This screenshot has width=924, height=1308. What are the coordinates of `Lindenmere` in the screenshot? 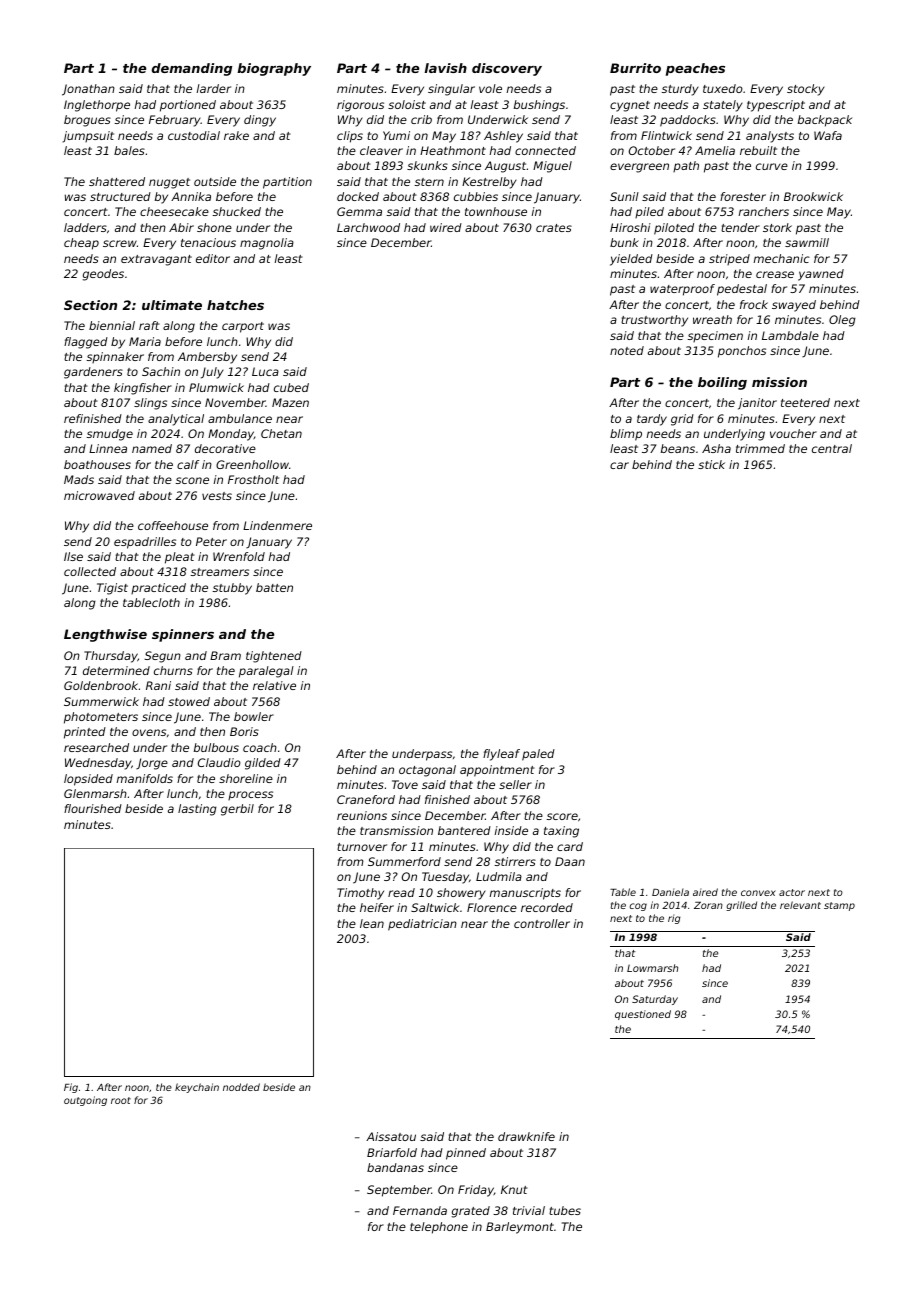 It's located at (277, 525).
